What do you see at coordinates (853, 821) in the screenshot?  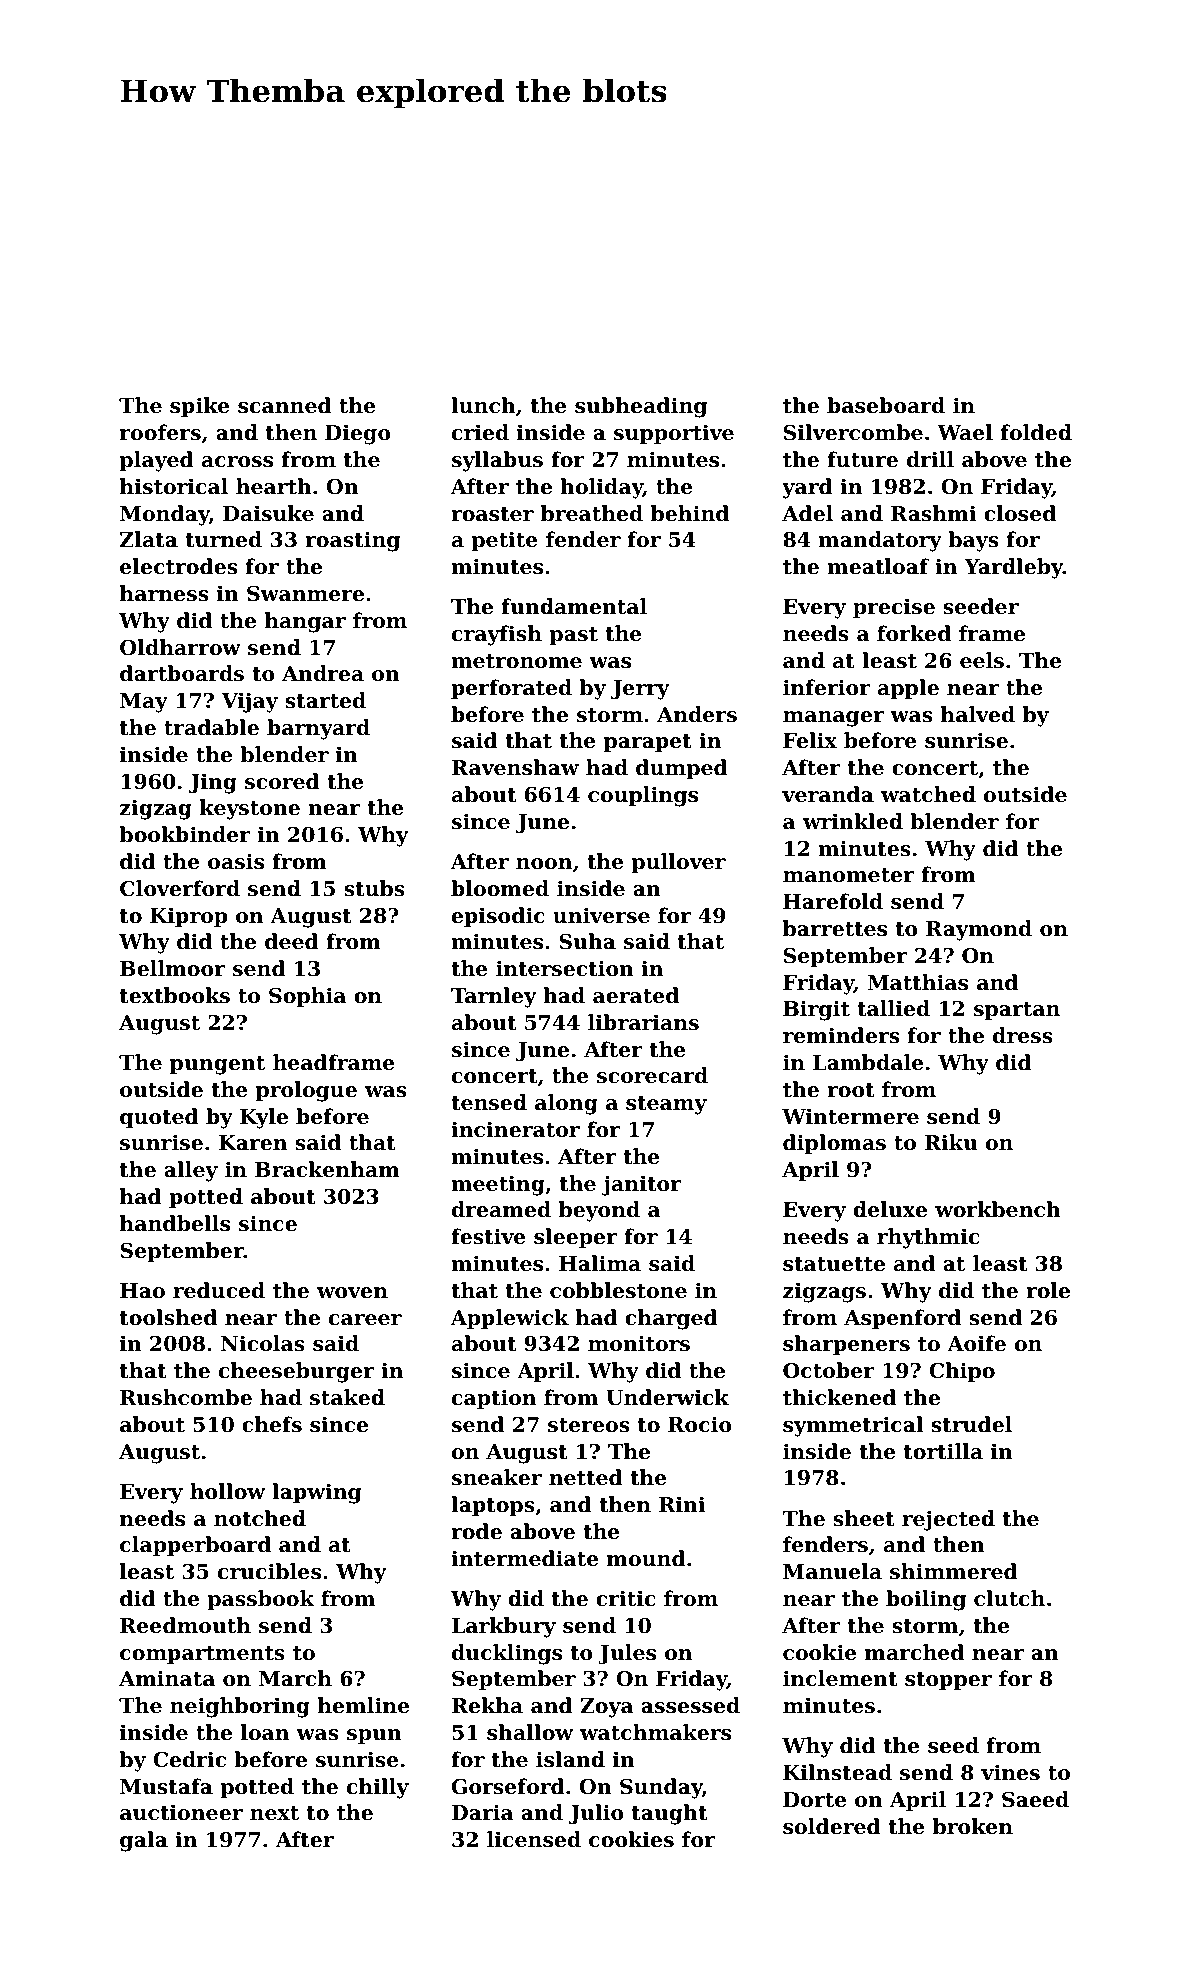 I see `wrinkled` at bounding box center [853, 821].
